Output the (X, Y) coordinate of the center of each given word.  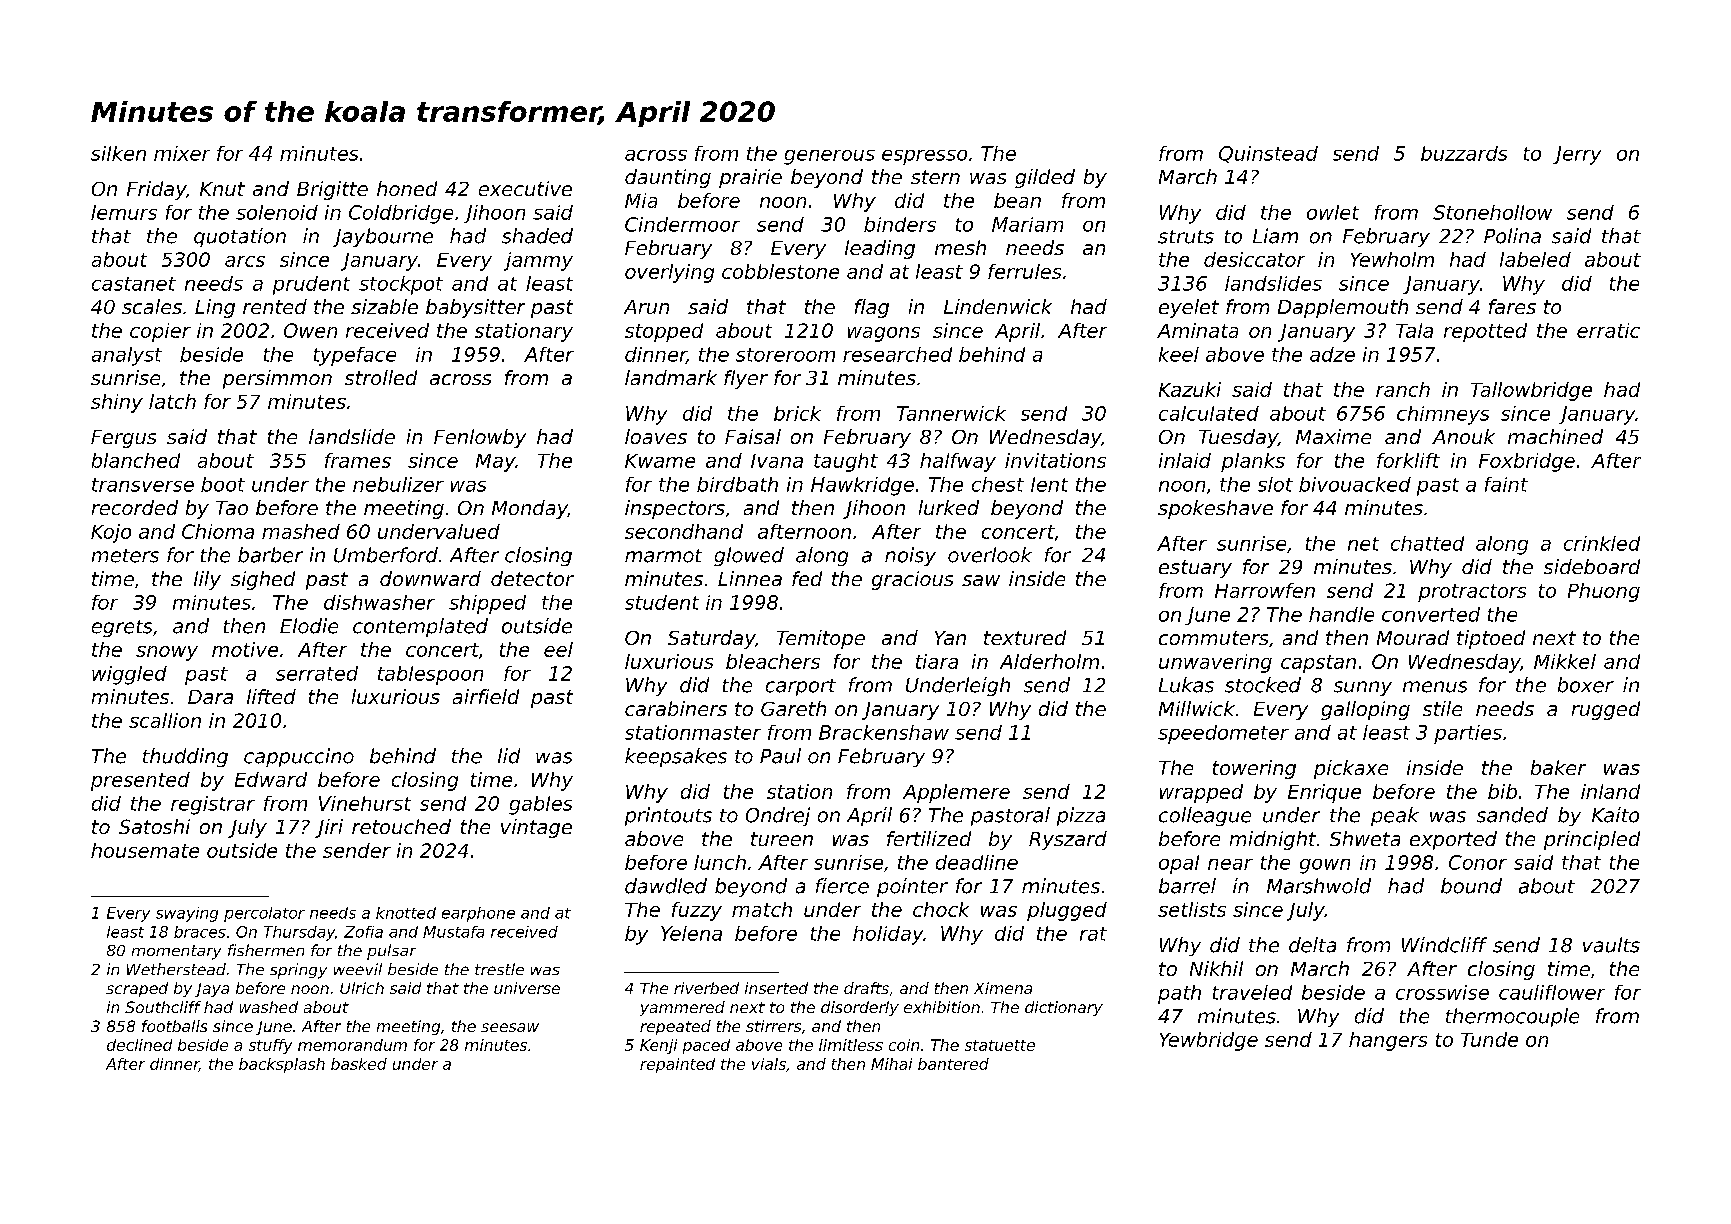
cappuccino (299, 757)
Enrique (1324, 793)
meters (125, 556)
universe (527, 988)
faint (1506, 484)
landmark (671, 377)
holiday (888, 935)
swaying (187, 914)
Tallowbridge (1531, 391)
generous (829, 157)
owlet (1333, 212)
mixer (182, 153)
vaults (1611, 945)
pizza (1081, 816)
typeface (355, 356)
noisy (910, 556)
